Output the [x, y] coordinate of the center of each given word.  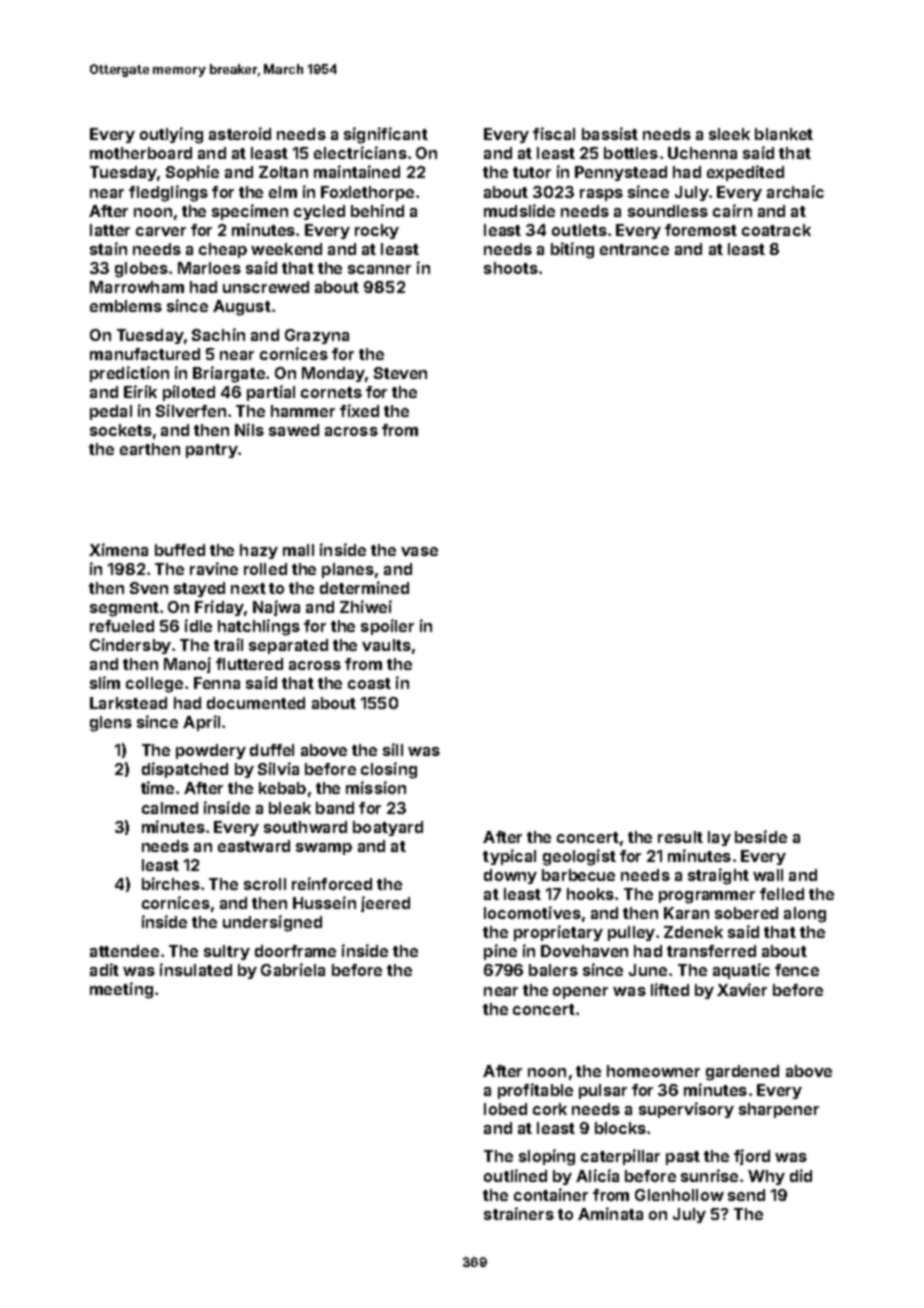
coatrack [776, 230]
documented [256, 703]
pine [500, 952]
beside [761, 836]
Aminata [610, 1213]
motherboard [141, 153]
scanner [379, 269]
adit [104, 969]
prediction [129, 374]
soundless [668, 211]
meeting [121, 990]
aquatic [741, 971]
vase [419, 551]
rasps [601, 195]
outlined [515, 1175]
